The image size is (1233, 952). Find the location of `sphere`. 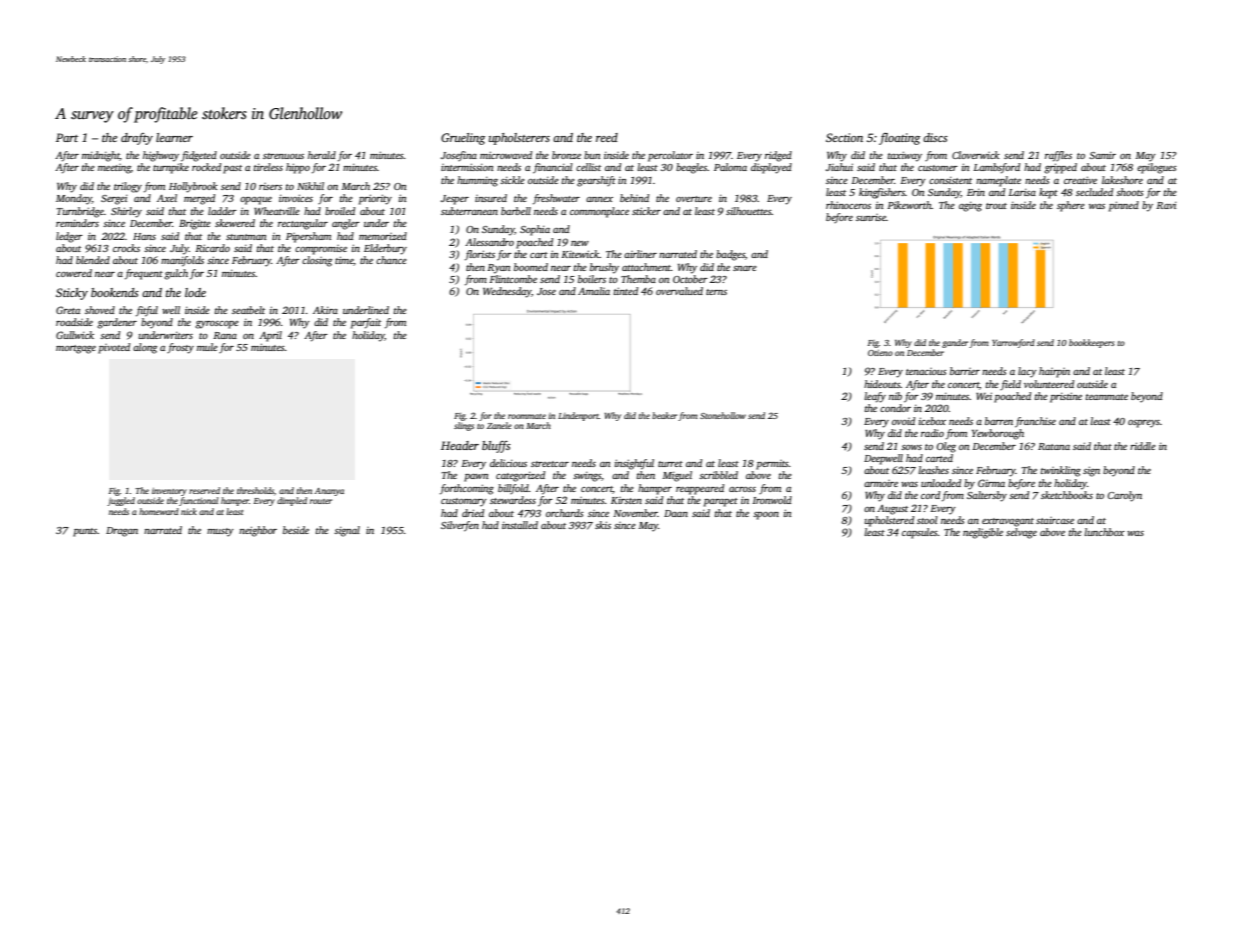

sphere is located at coordinates (1071, 206).
